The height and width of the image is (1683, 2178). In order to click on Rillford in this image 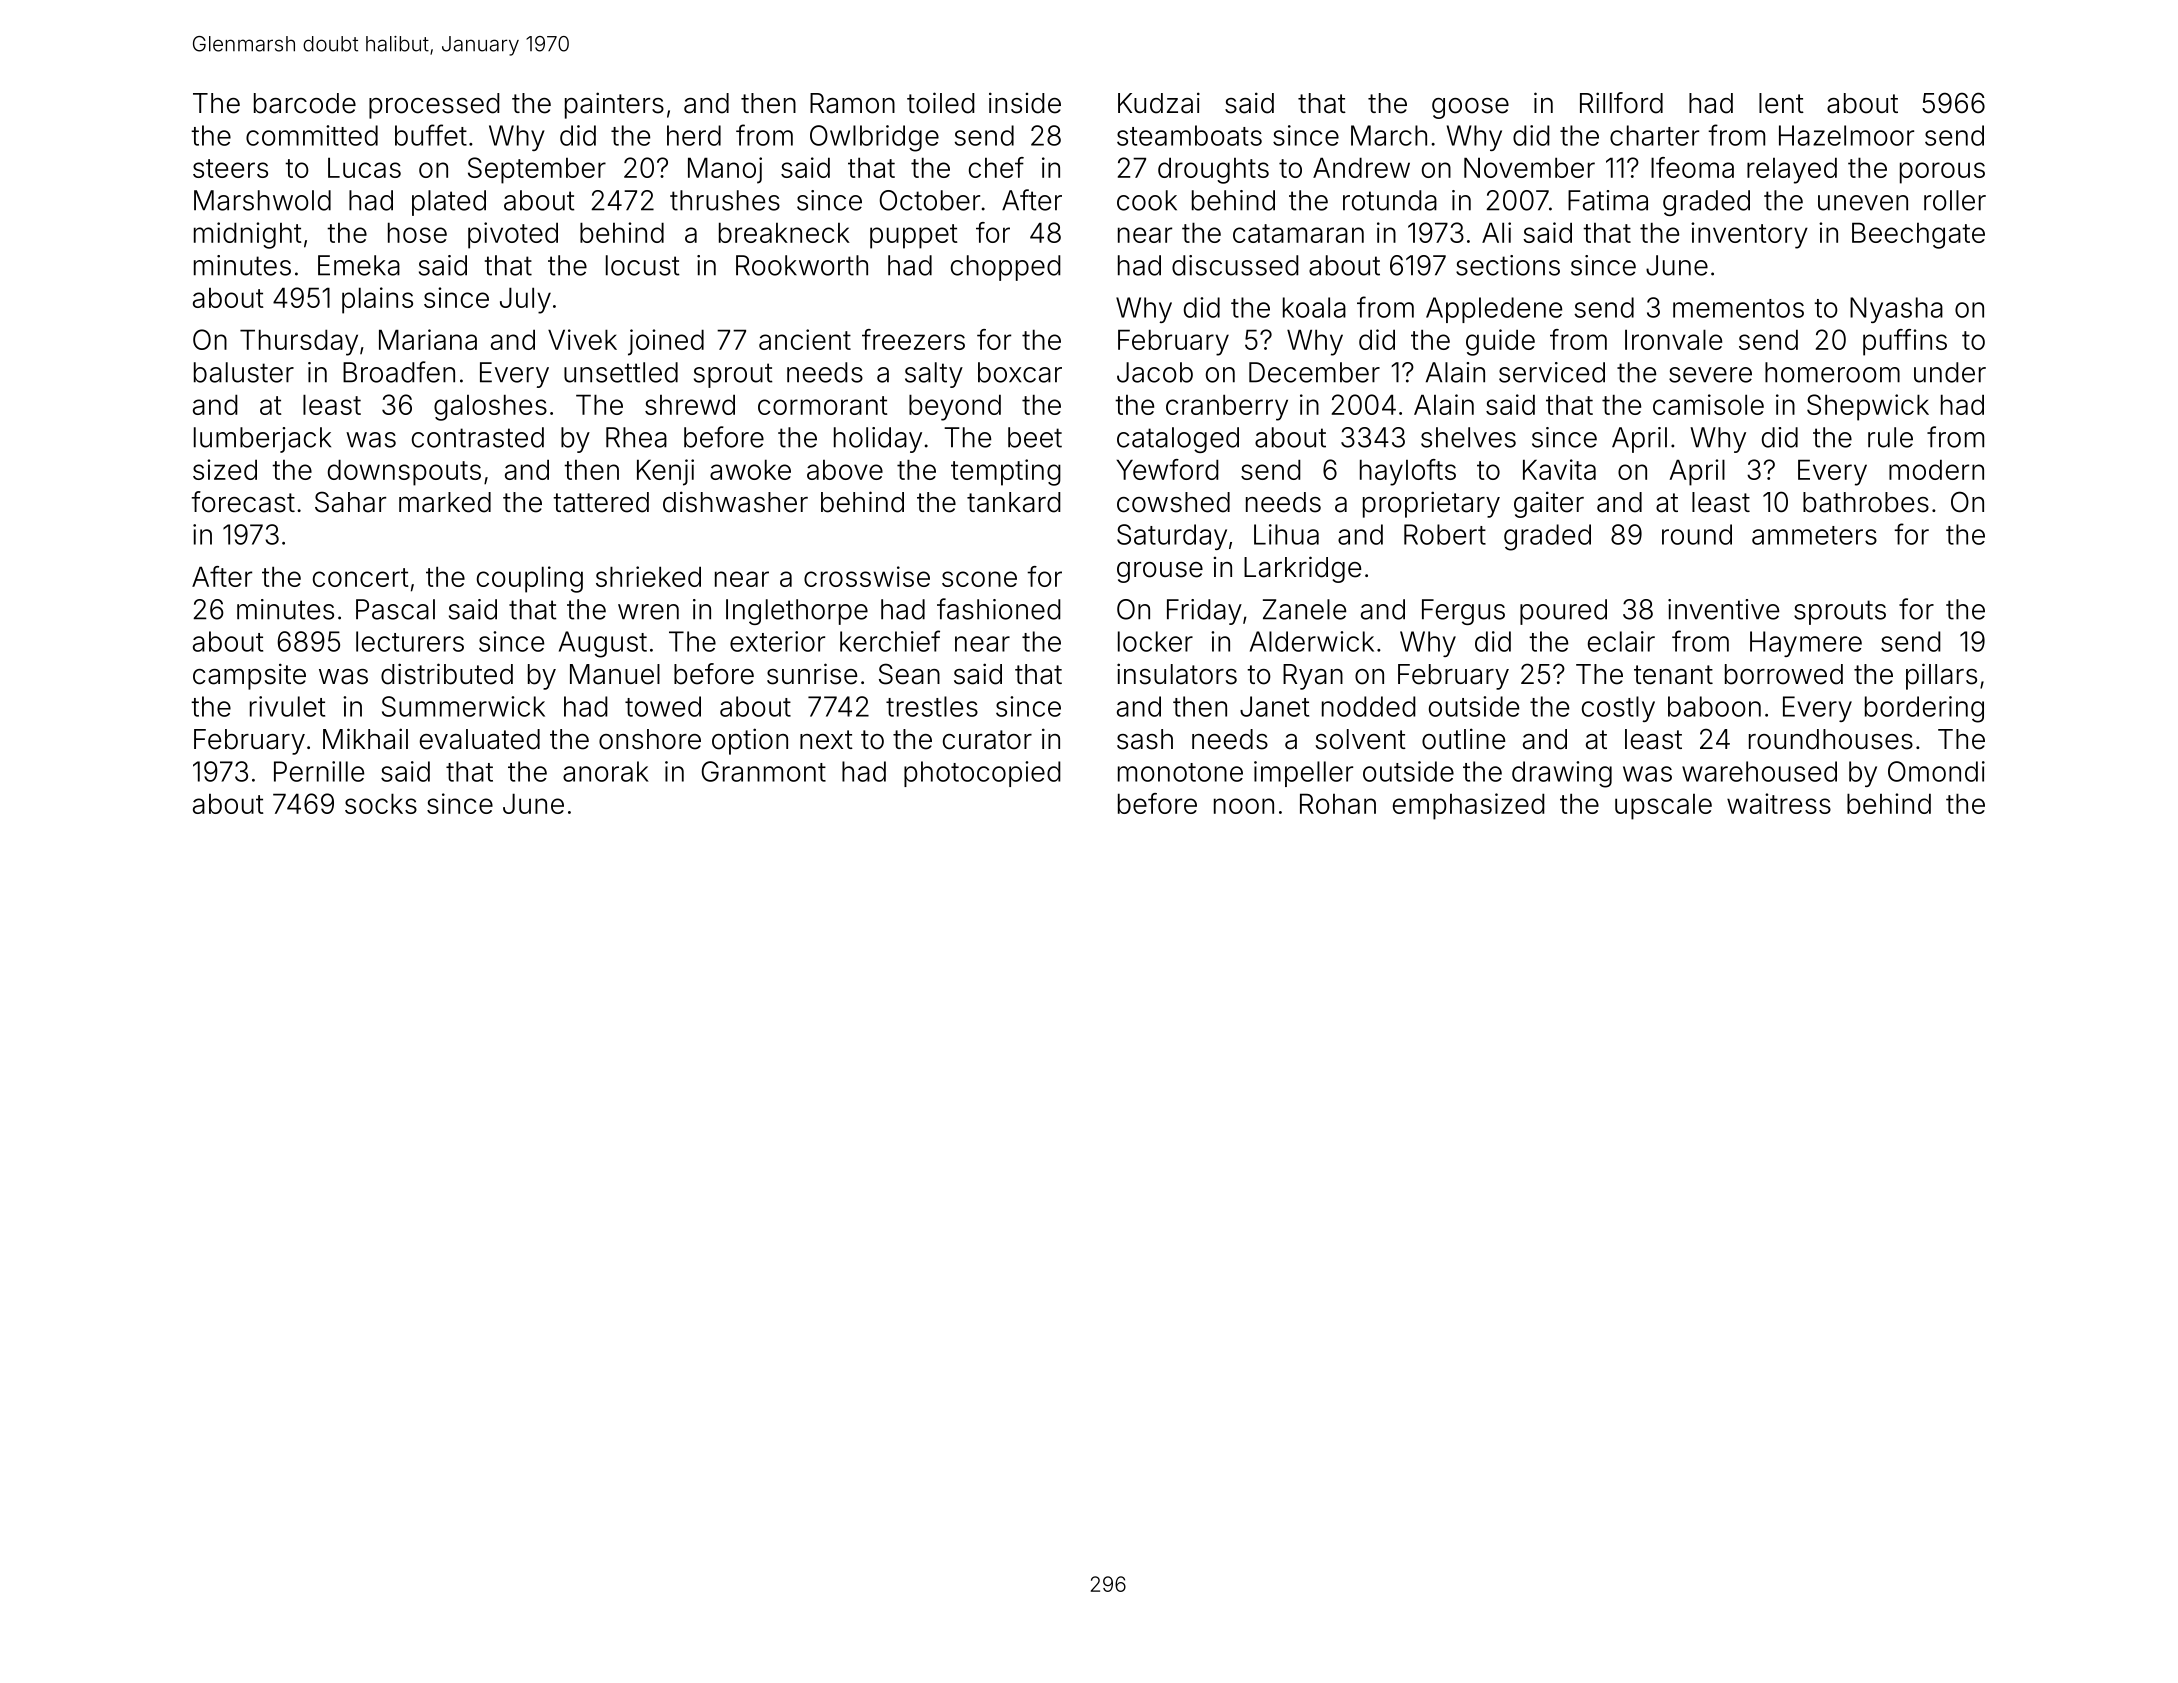, I will do `click(1621, 103)`.
